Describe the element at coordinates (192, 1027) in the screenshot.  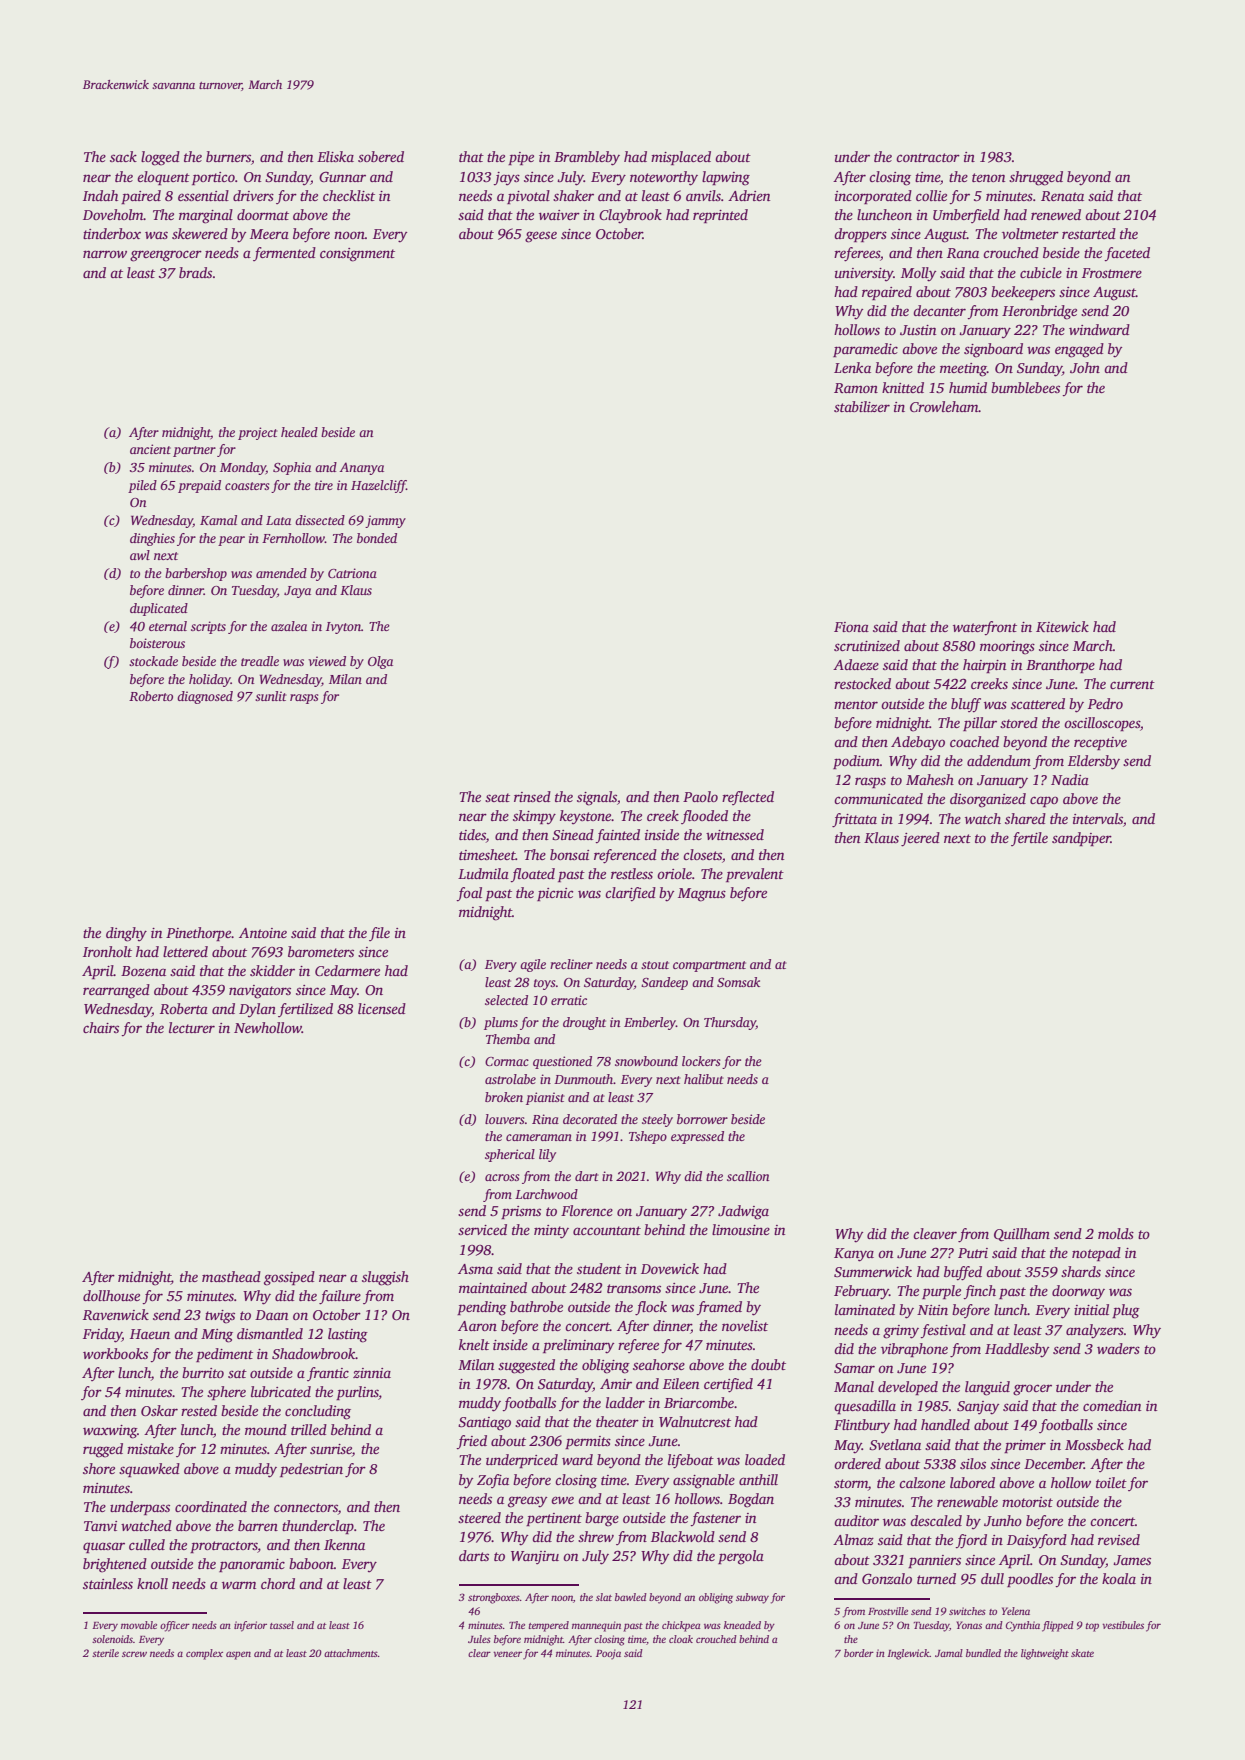
I see `lecturer` at that location.
